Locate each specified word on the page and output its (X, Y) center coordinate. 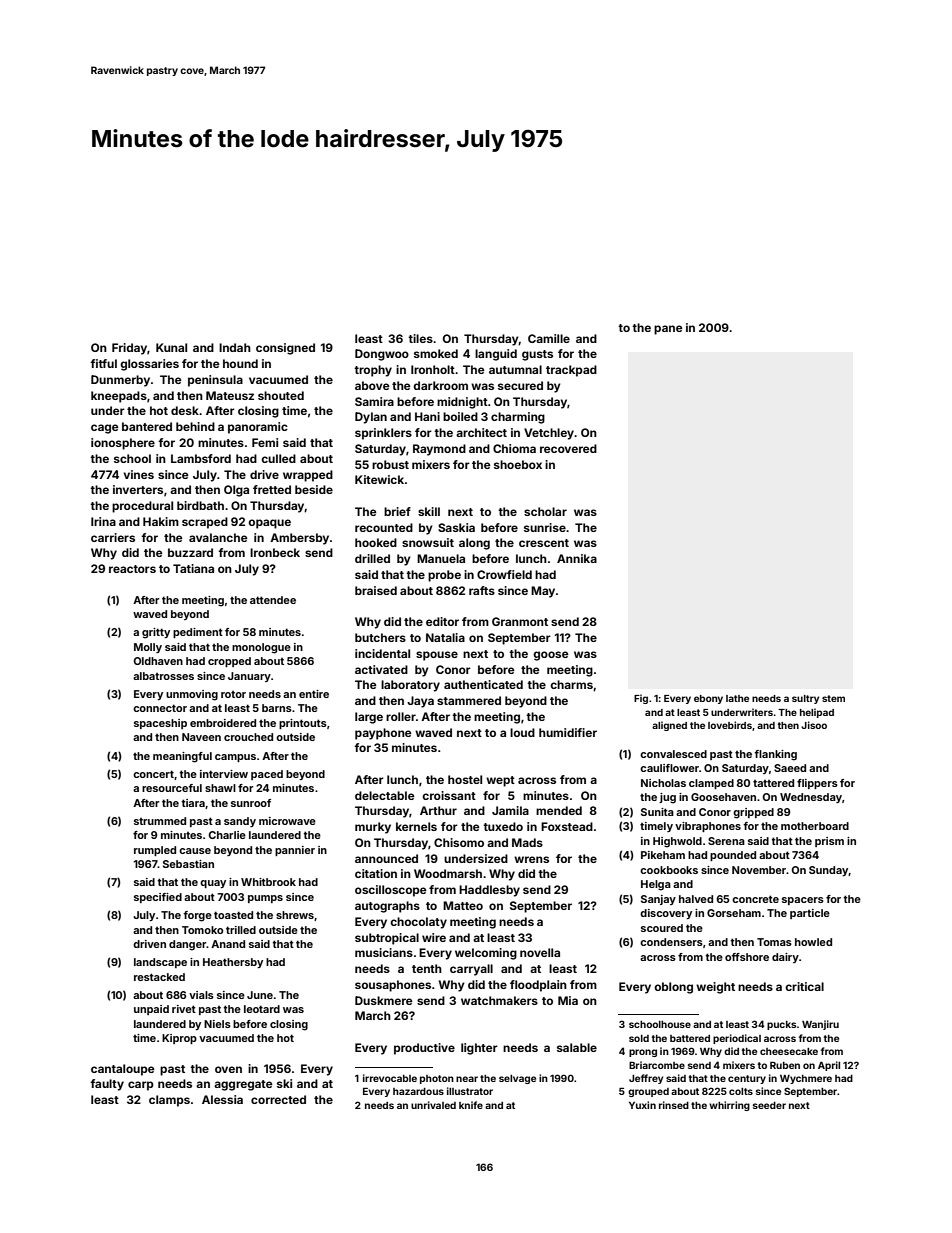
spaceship (160, 724)
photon (437, 1079)
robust (390, 464)
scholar (545, 511)
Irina (103, 521)
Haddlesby (489, 891)
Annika (577, 558)
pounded (733, 856)
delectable (384, 795)
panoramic (258, 428)
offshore (747, 957)
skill (429, 511)
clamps (169, 1101)
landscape (160, 963)
